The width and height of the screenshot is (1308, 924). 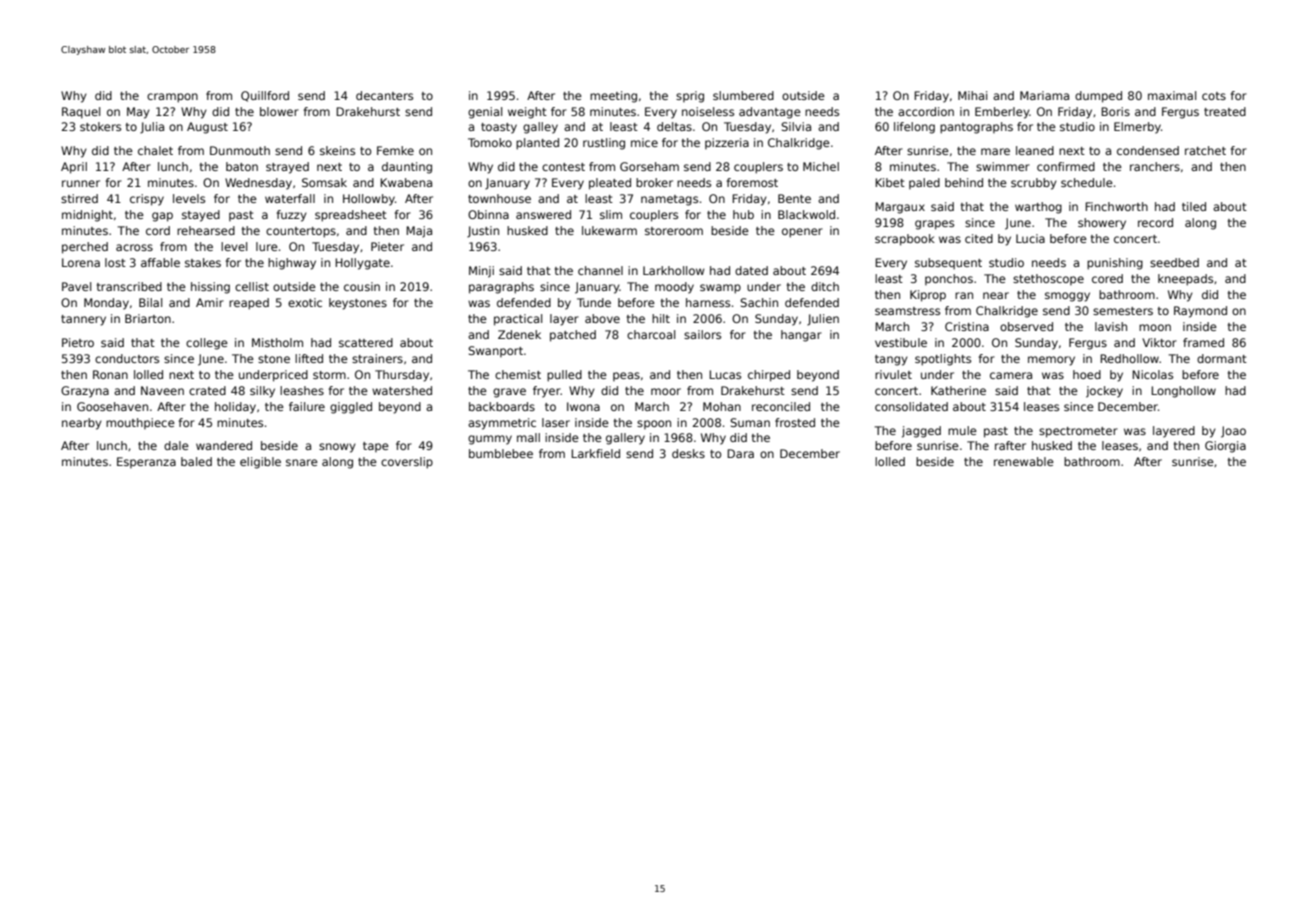 I want to click on tannery, so click(x=83, y=320).
